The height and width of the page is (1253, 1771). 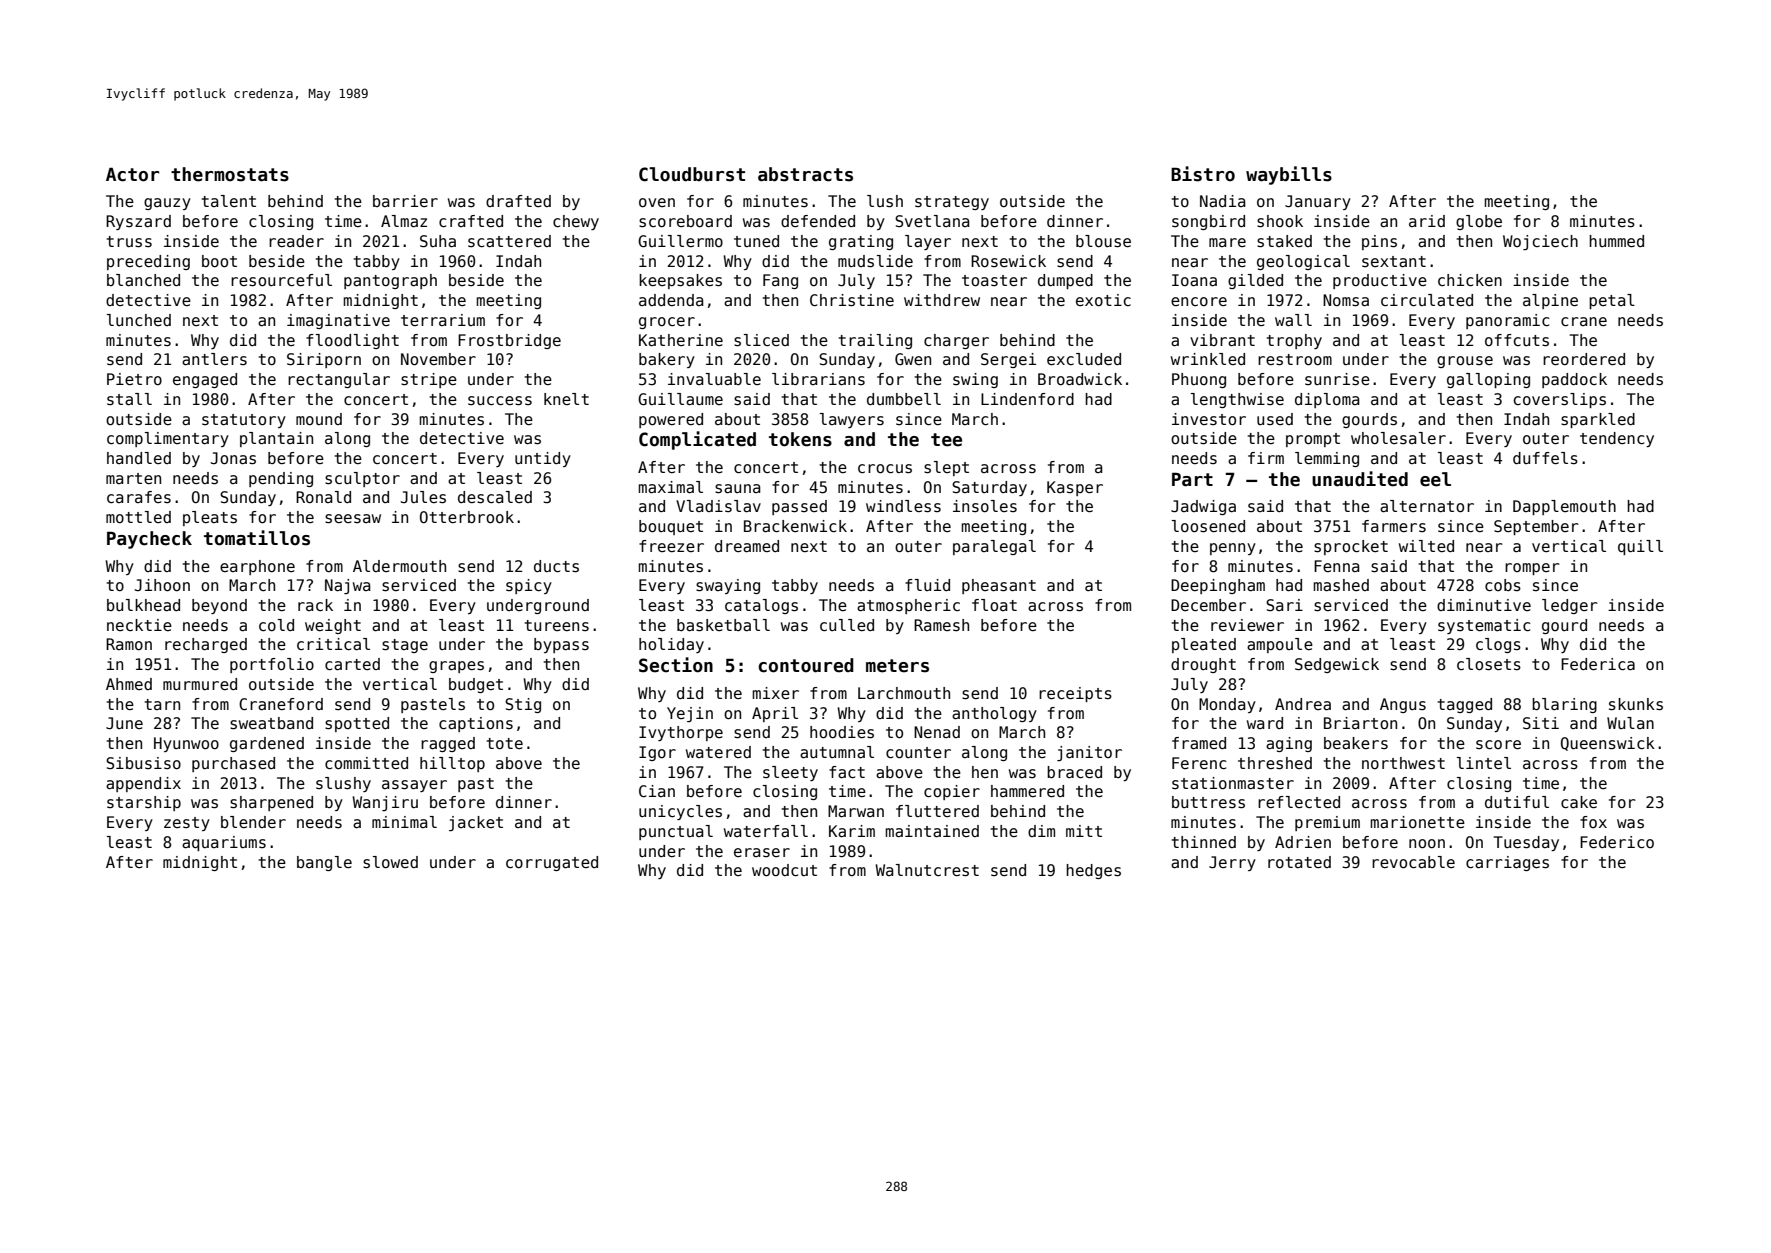 I want to click on slowed, so click(x=390, y=862).
